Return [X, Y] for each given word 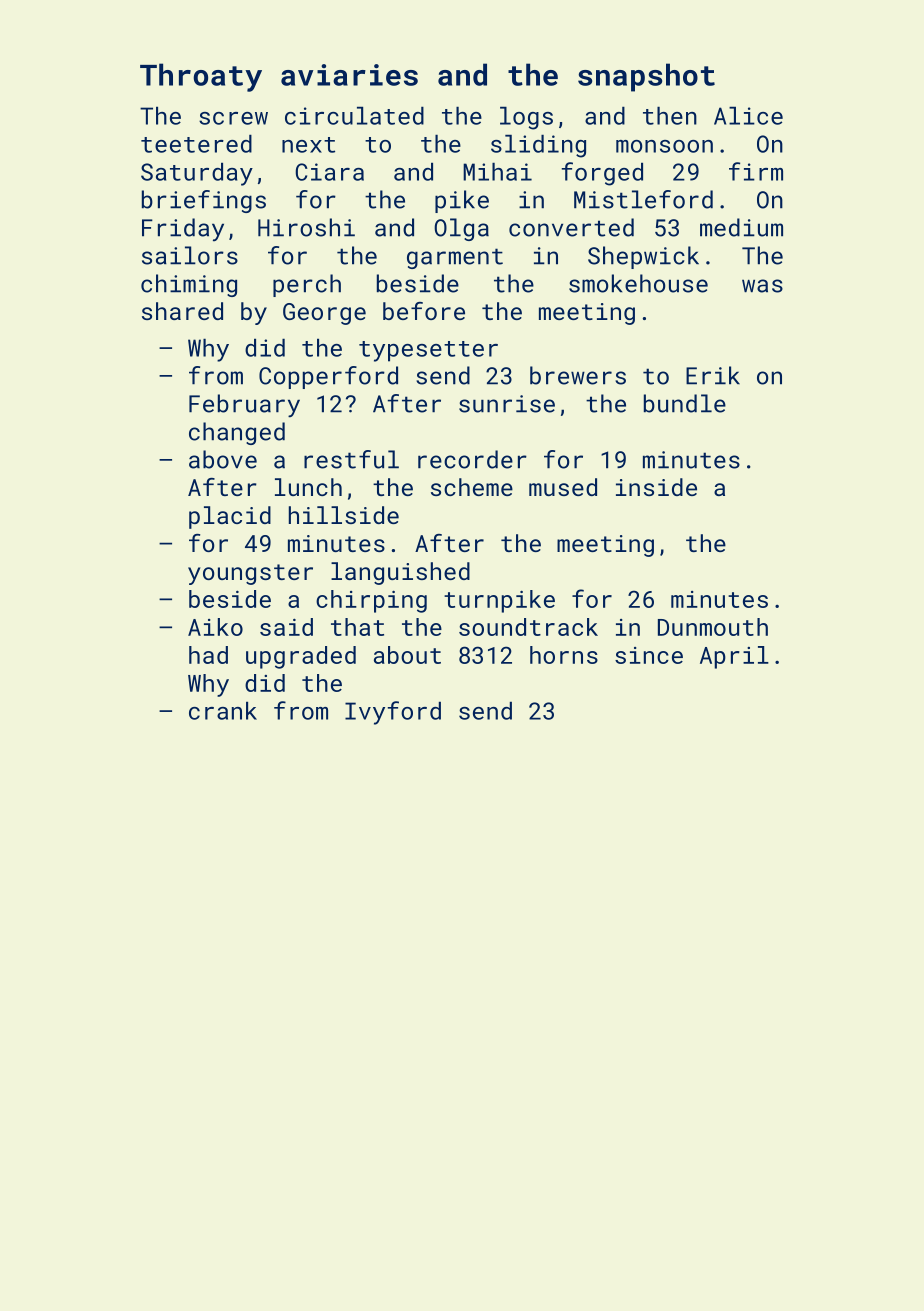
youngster [250, 574]
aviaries [349, 75]
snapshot [646, 77]
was [762, 286]
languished [400, 573]
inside [656, 487]
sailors [190, 255]
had [208, 655]
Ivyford [393, 713]
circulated [354, 115]
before [424, 311]
